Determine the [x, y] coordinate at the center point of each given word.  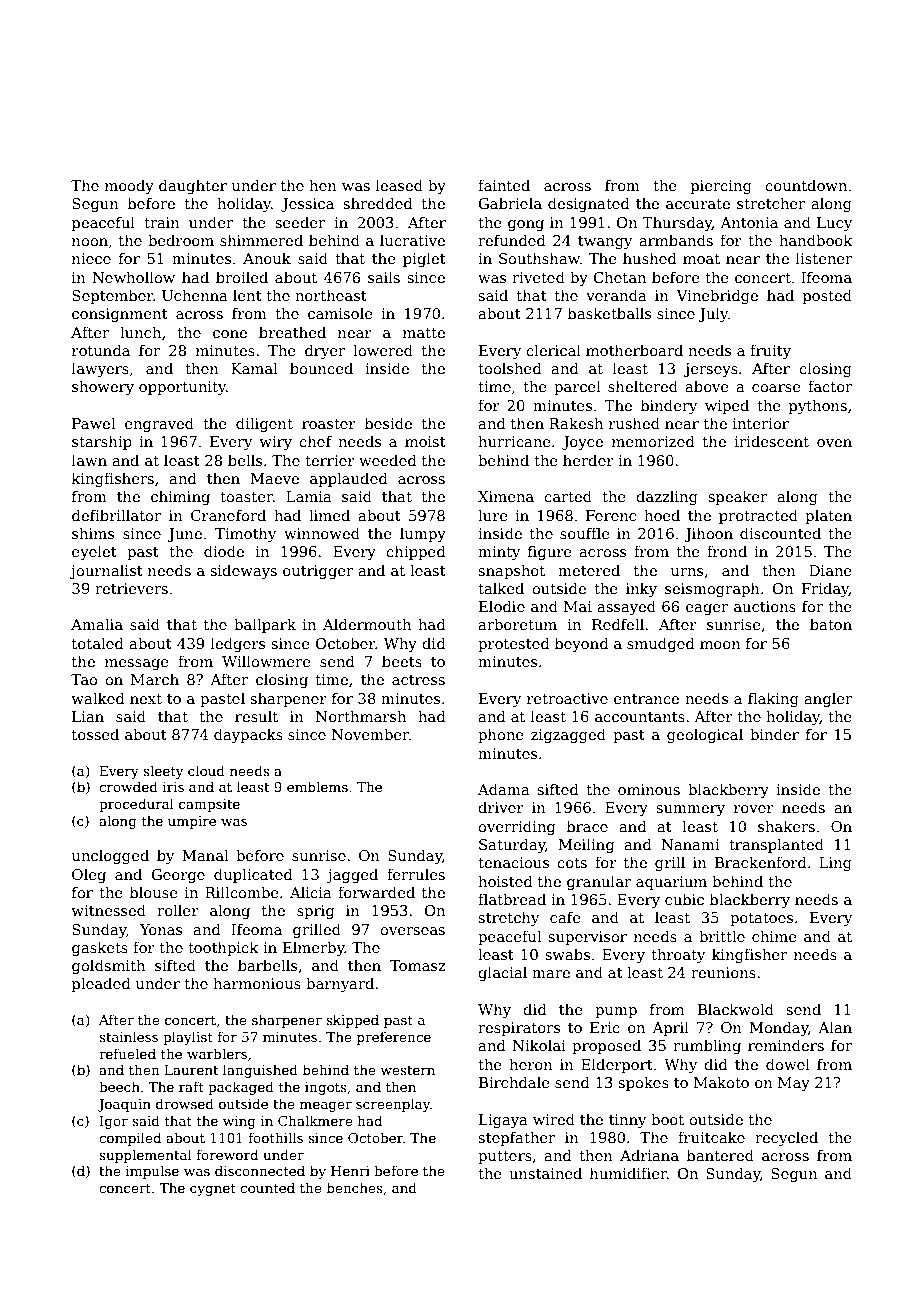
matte [424, 333]
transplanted [776, 845]
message [137, 664]
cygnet [213, 1190]
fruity [770, 351]
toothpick [223, 948]
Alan [835, 1027]
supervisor [587, 938]
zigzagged [568, 735]
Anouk [267, 258]
